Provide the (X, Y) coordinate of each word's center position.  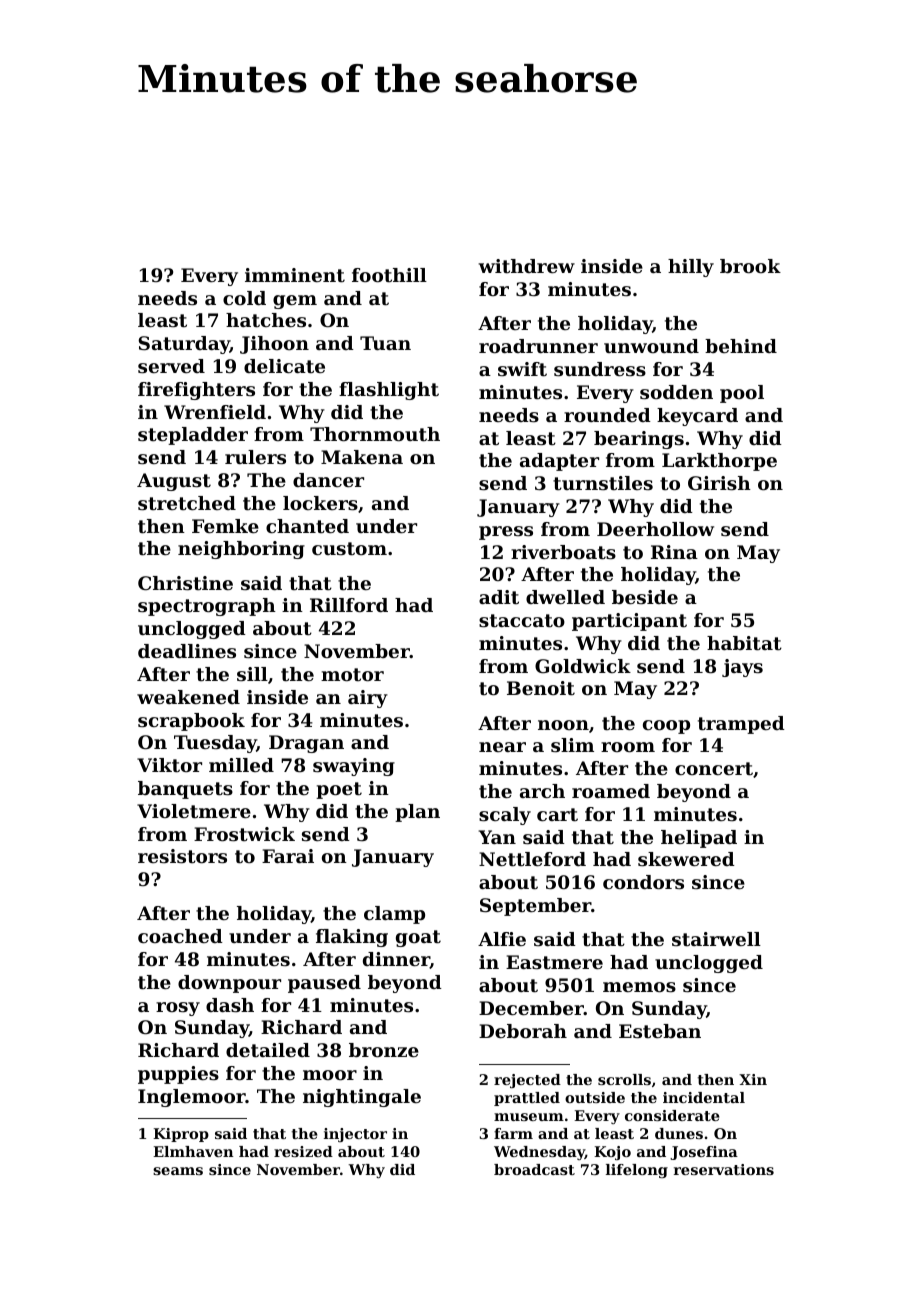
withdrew (526, 266)
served (171, 366)
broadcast (534, 1169)
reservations (724, 1169)
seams (178, 1171)
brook (750, 266)
